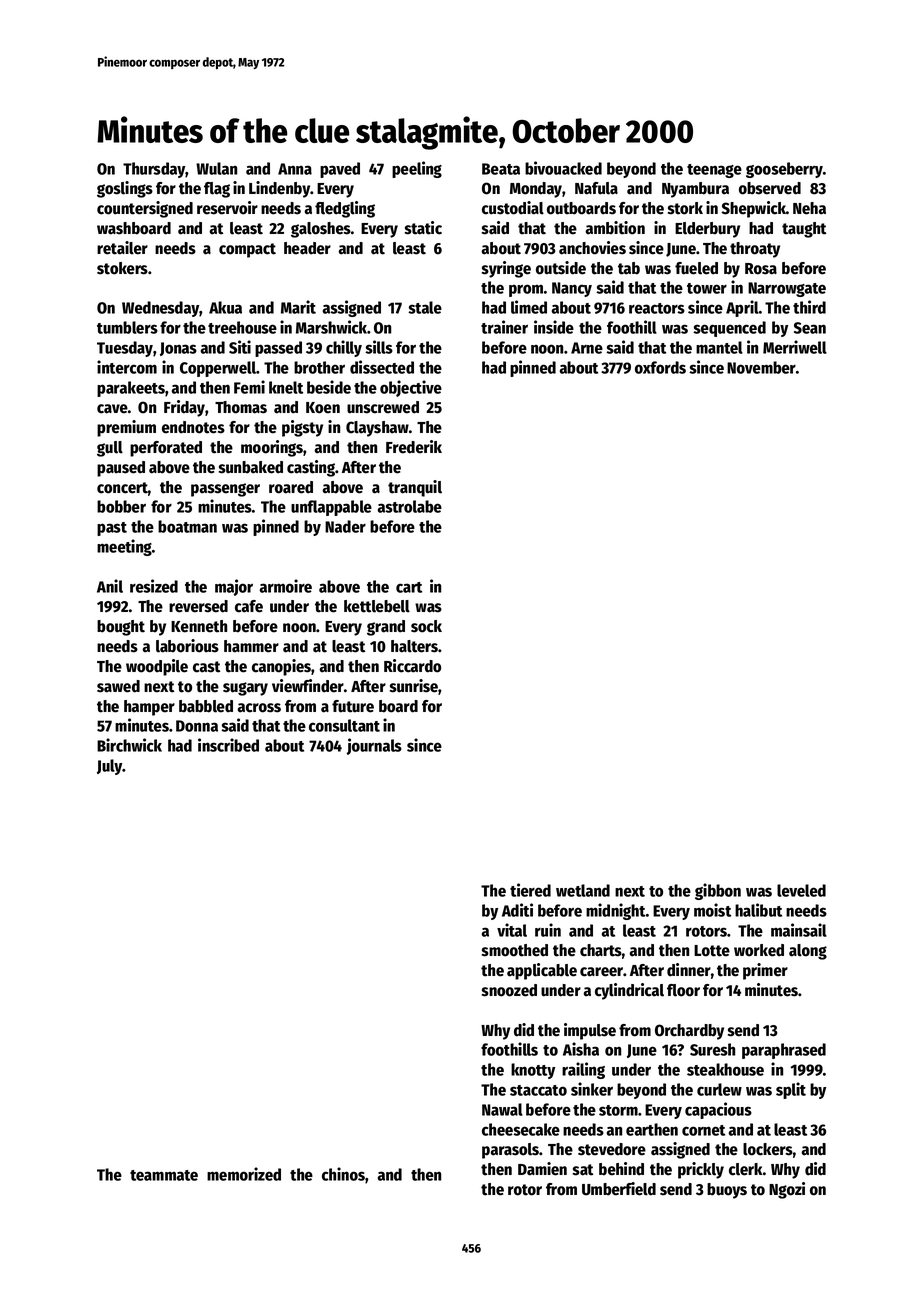 This screenshot has height=1308, width=924. Describe the element at coordinates (554, 327) in the screenshot. I see `inside` at that location.
